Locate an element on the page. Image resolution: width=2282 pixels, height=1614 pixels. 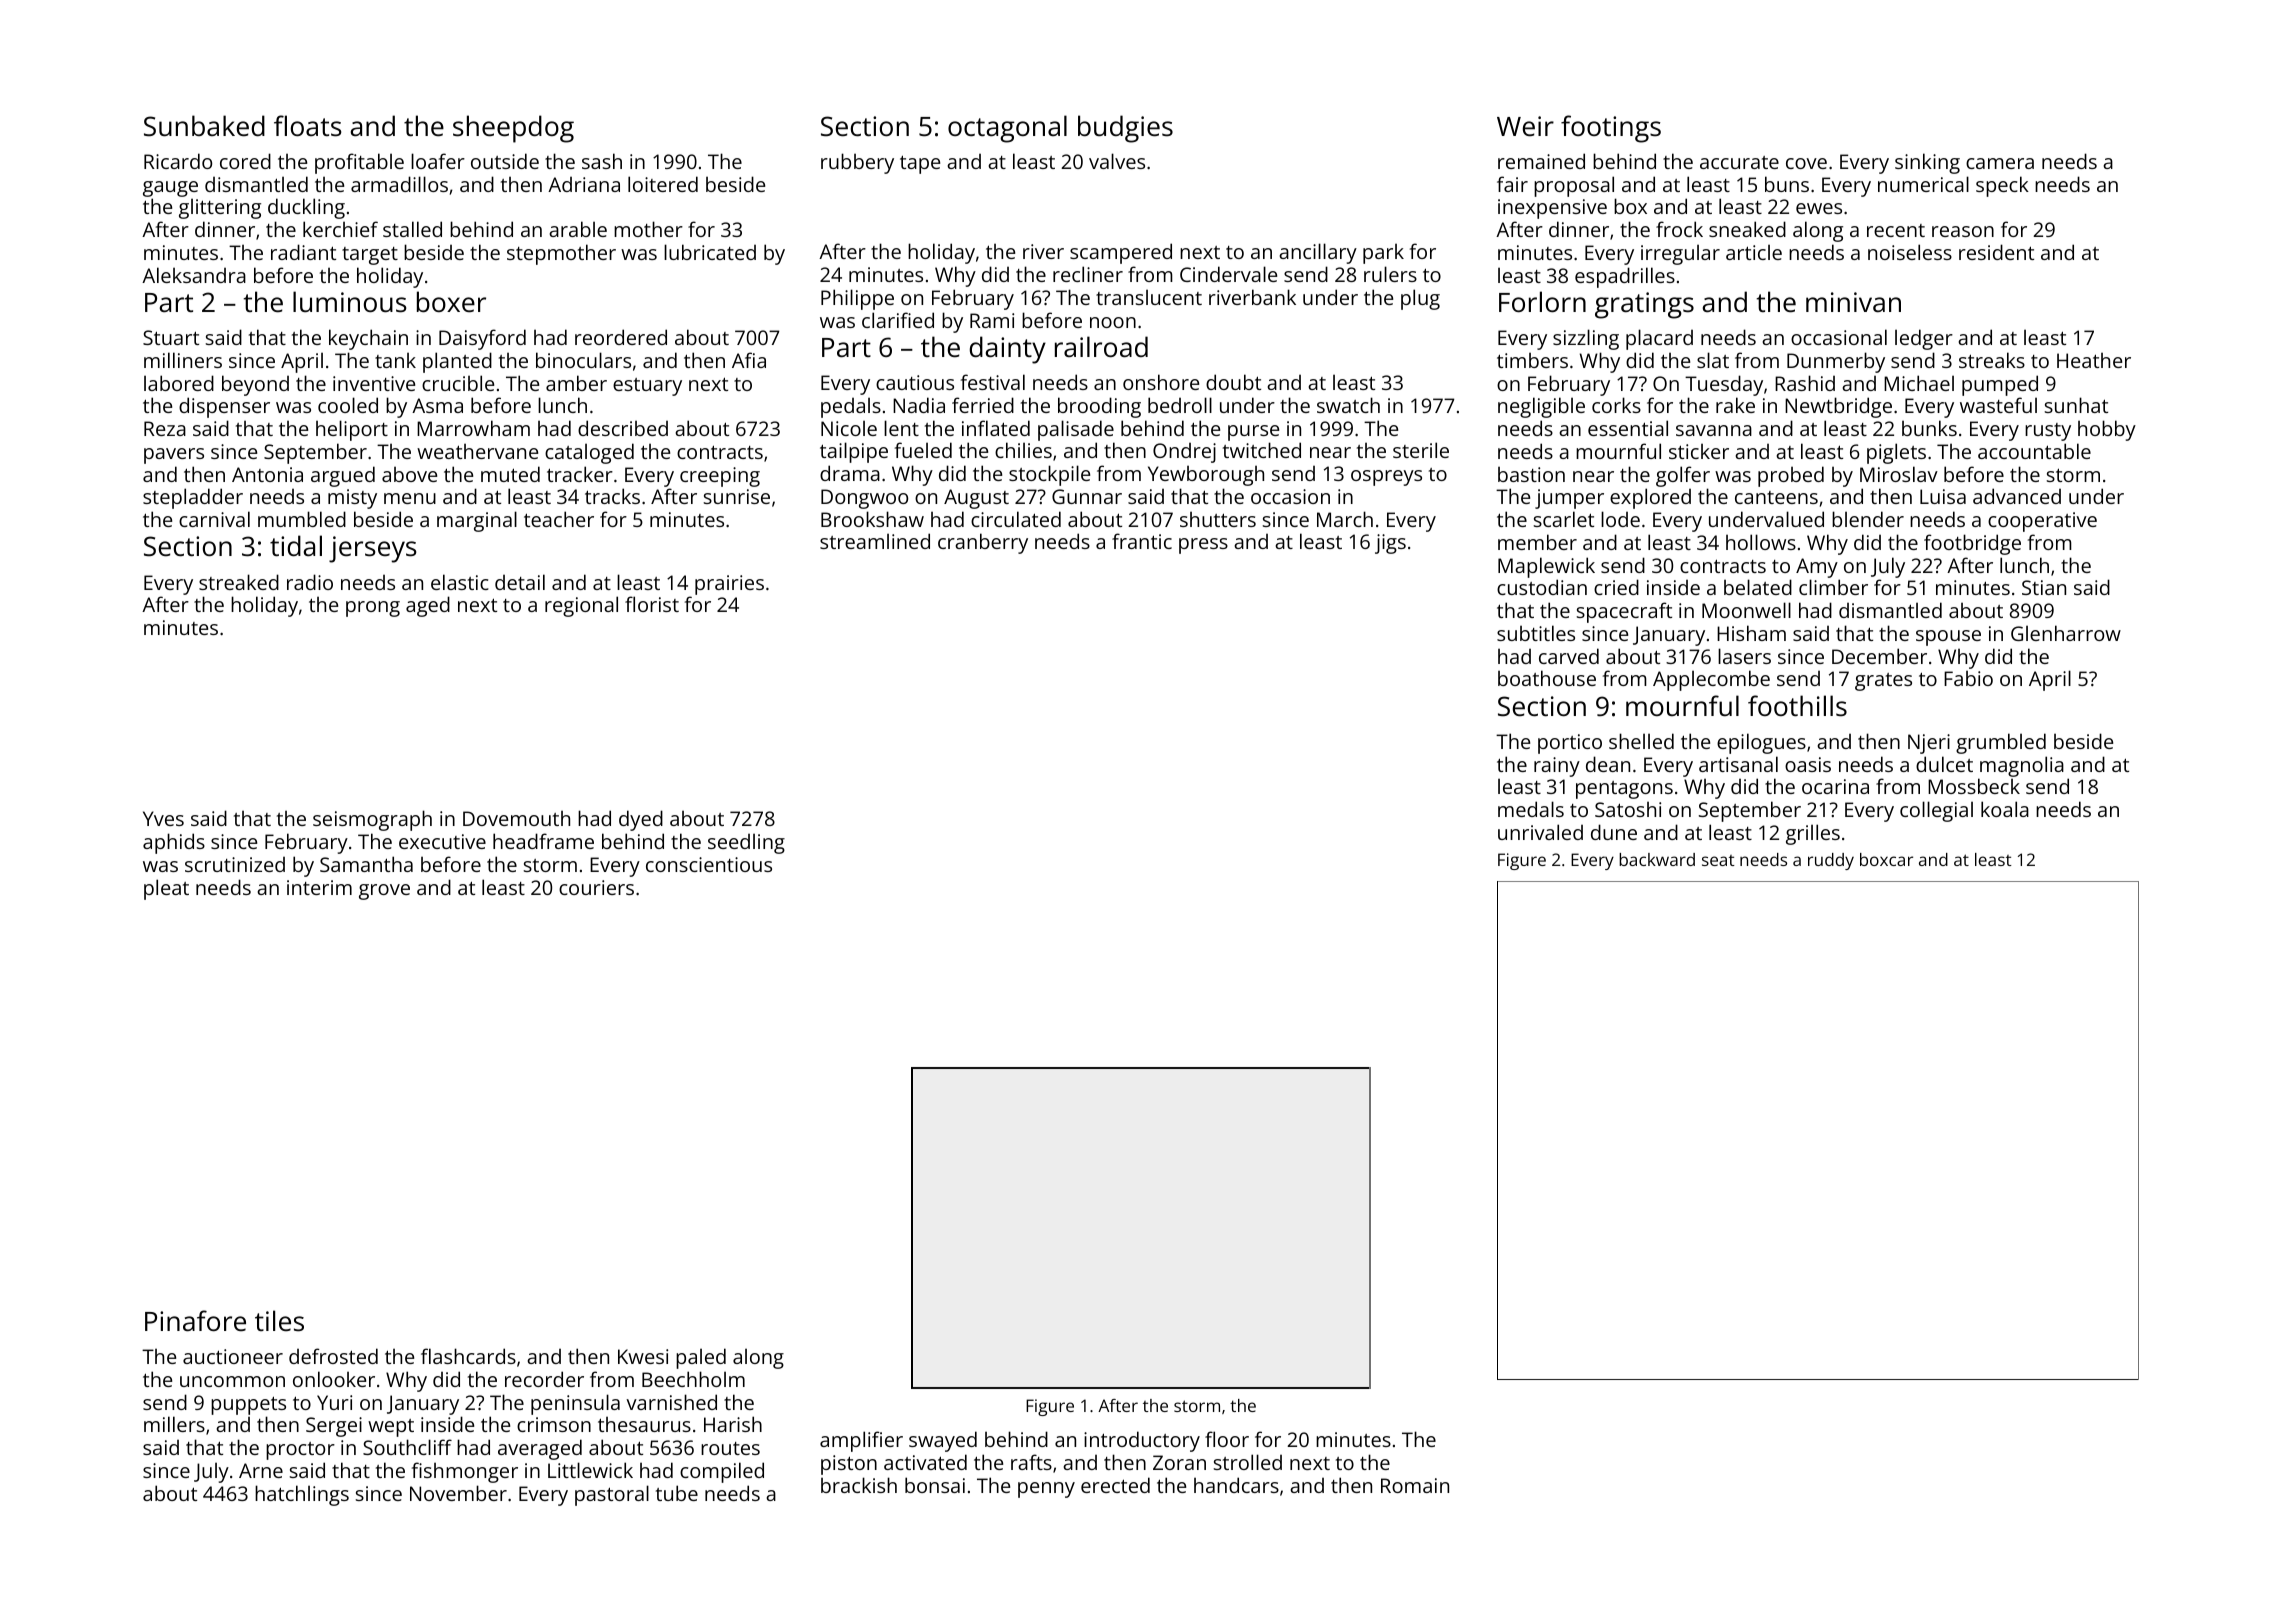
floats is located at coordinates (308, 126).
